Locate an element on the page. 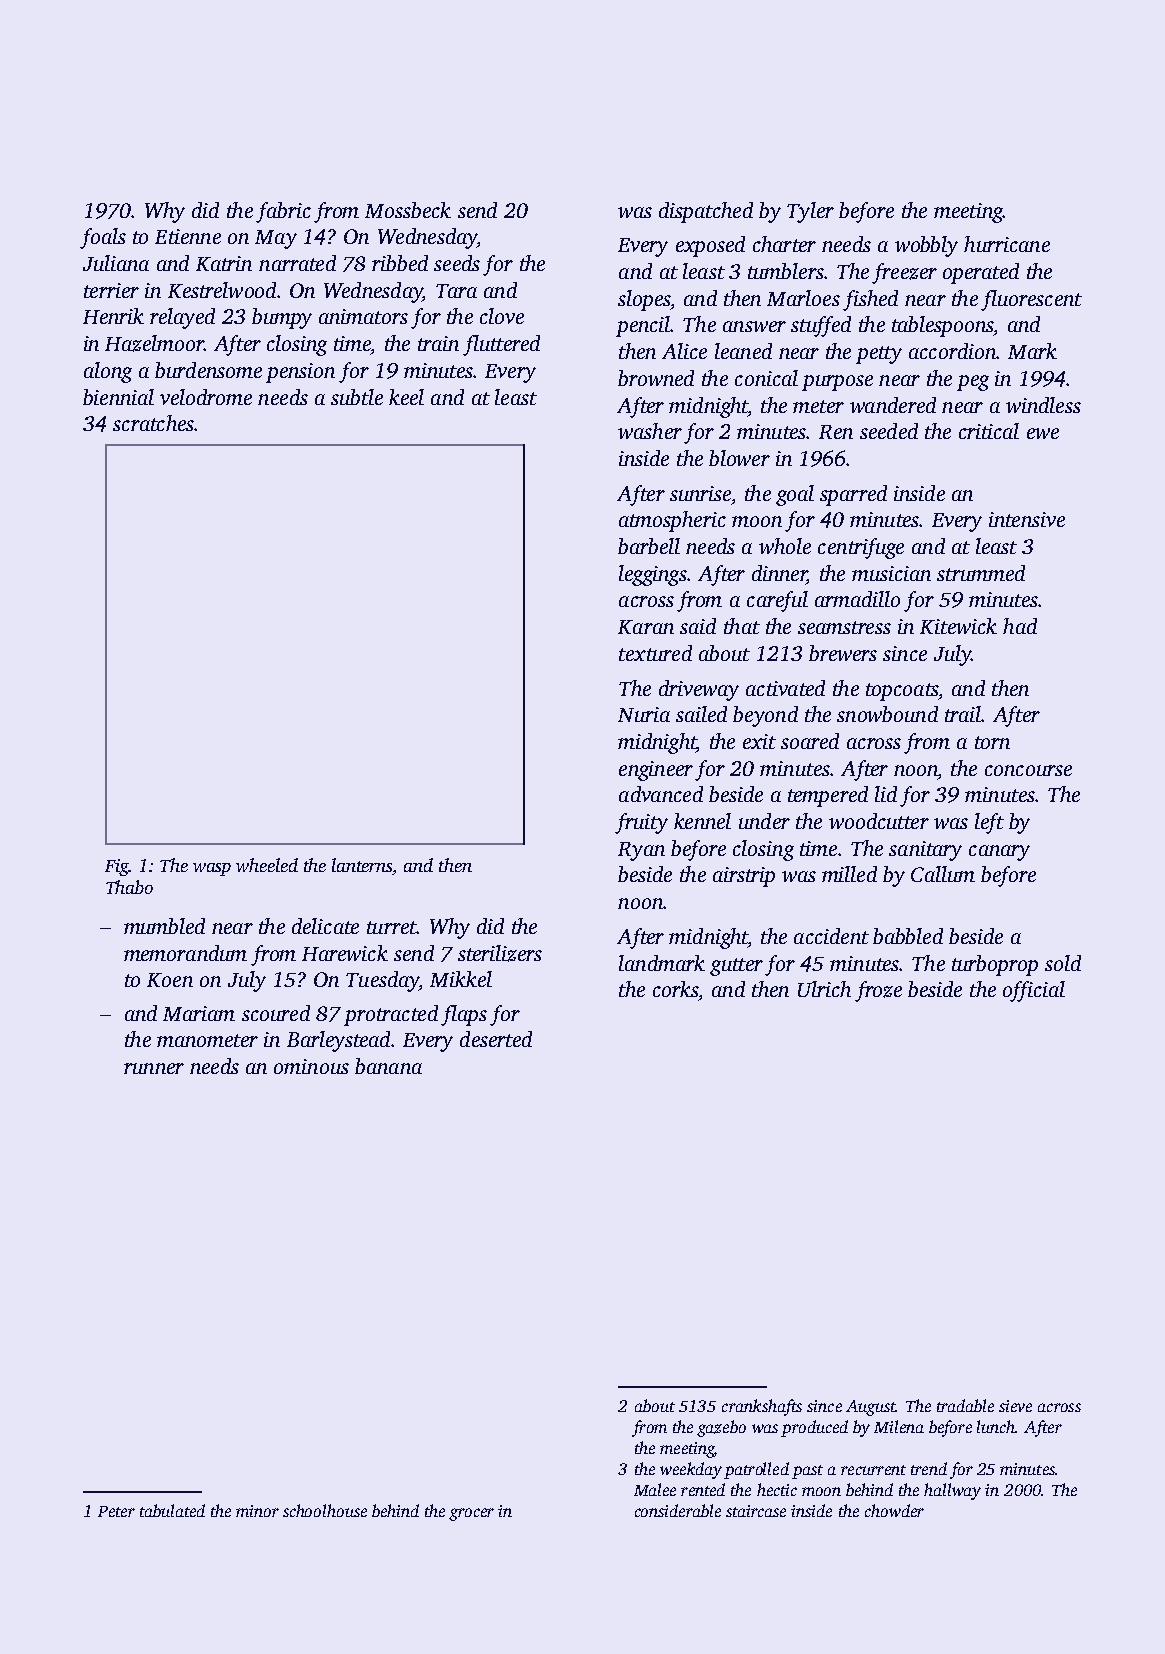 Image resolution: width=1165 pixels, height=1654 pixels. answer is located at coordinates (754, 326).
